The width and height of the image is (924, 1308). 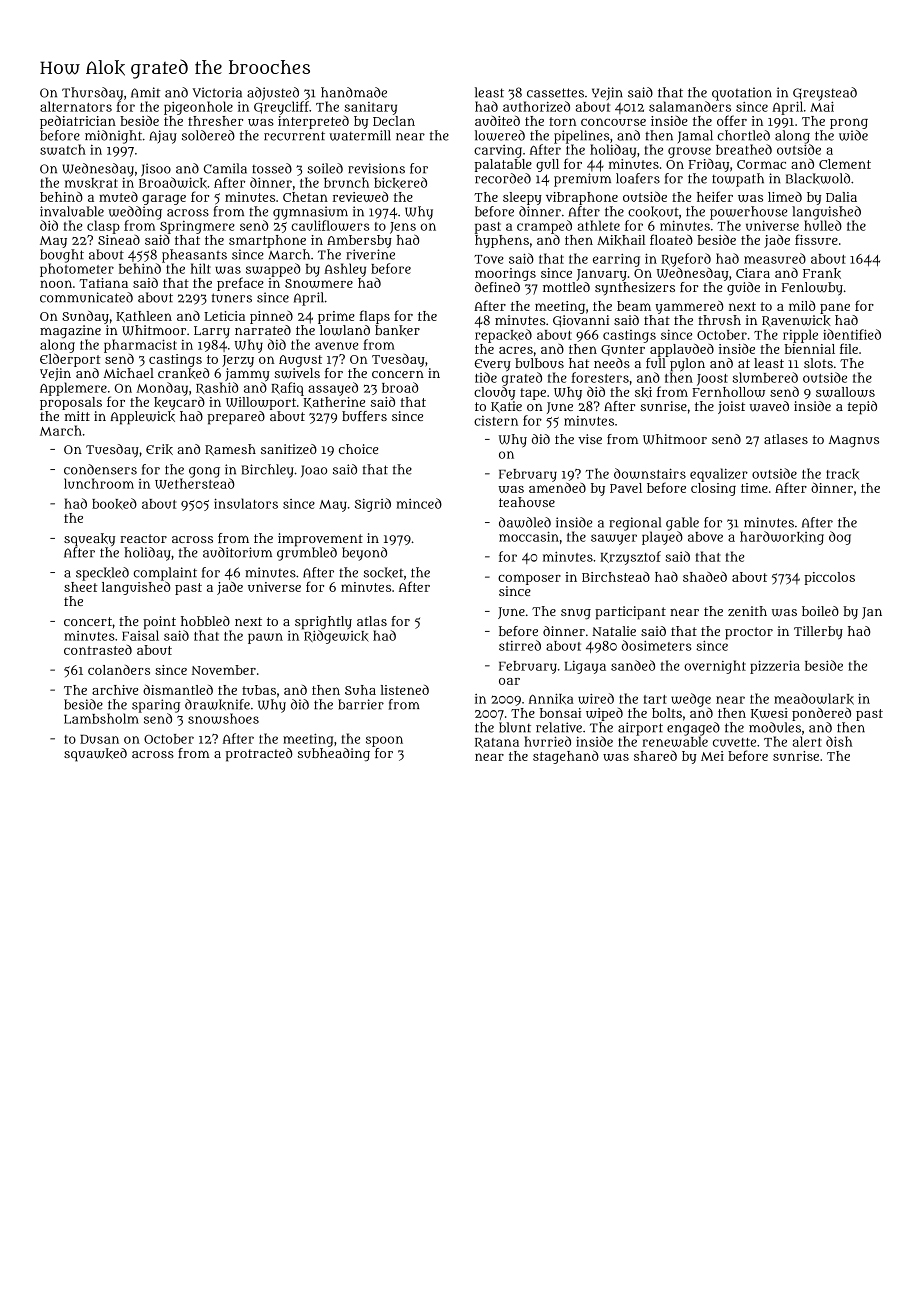 I want to click on Greycliff, so click(x=281, y=108).
